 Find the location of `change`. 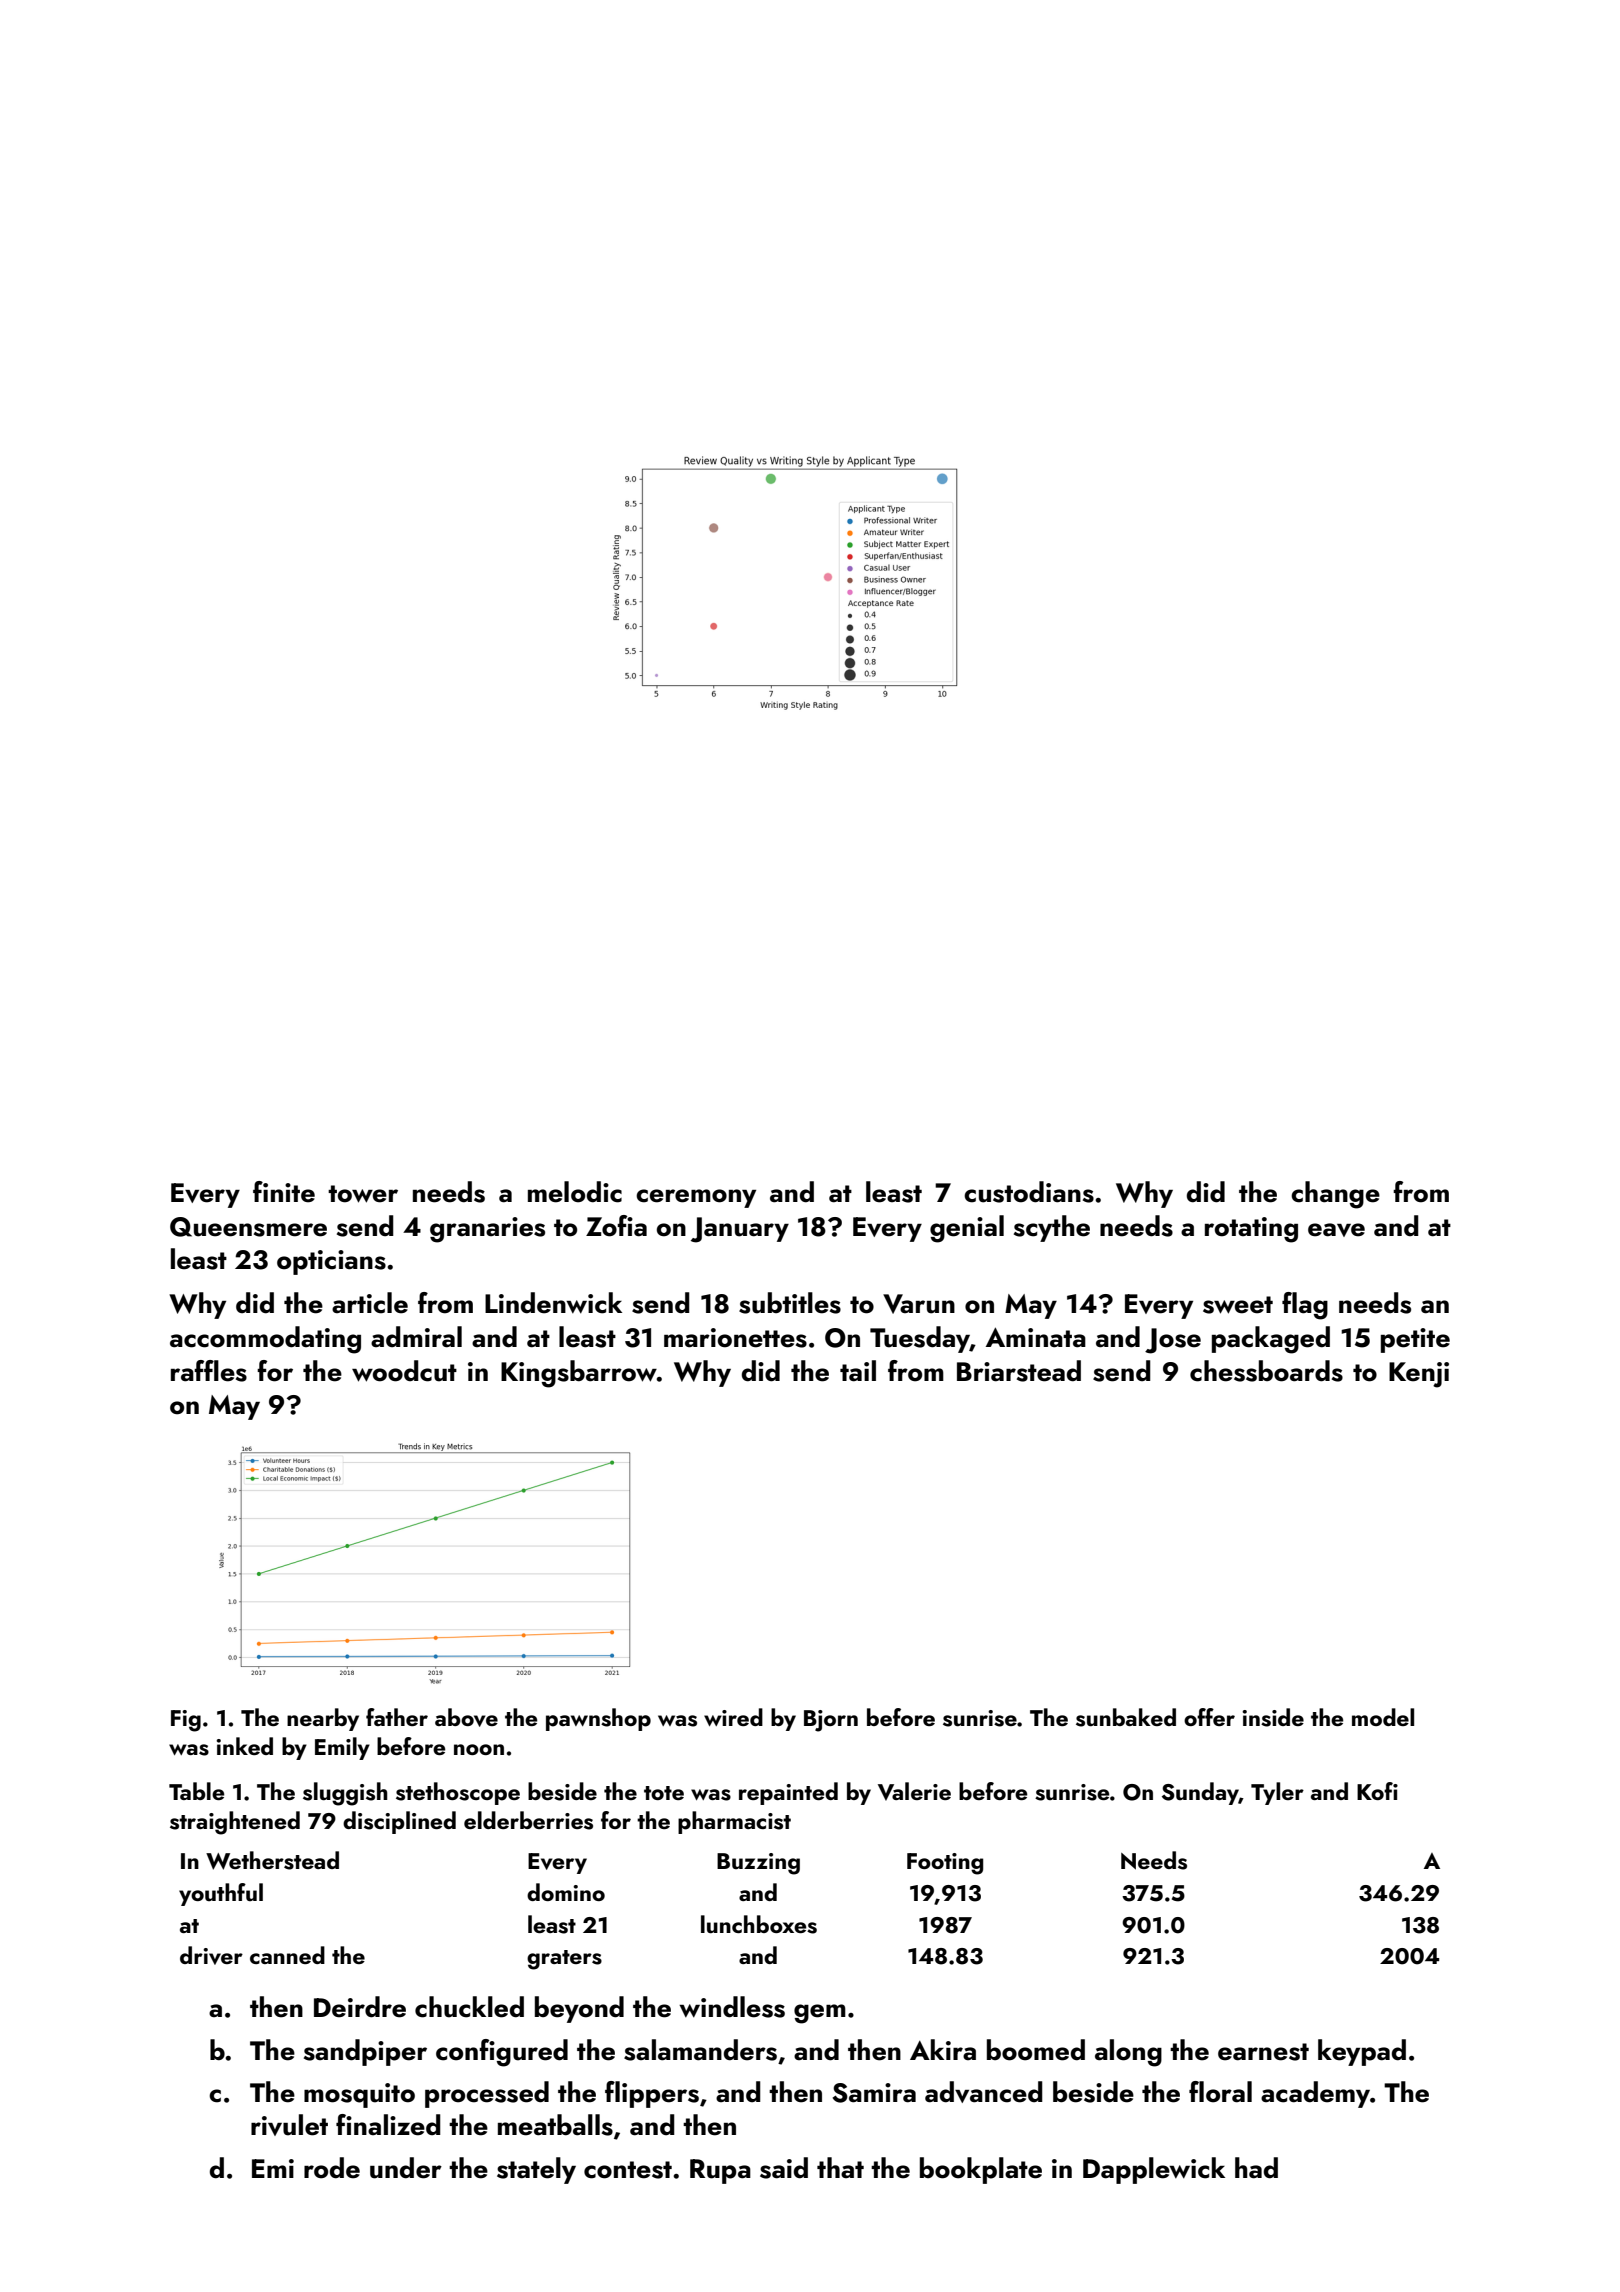

change is located at coordinates (1335, 1195).
